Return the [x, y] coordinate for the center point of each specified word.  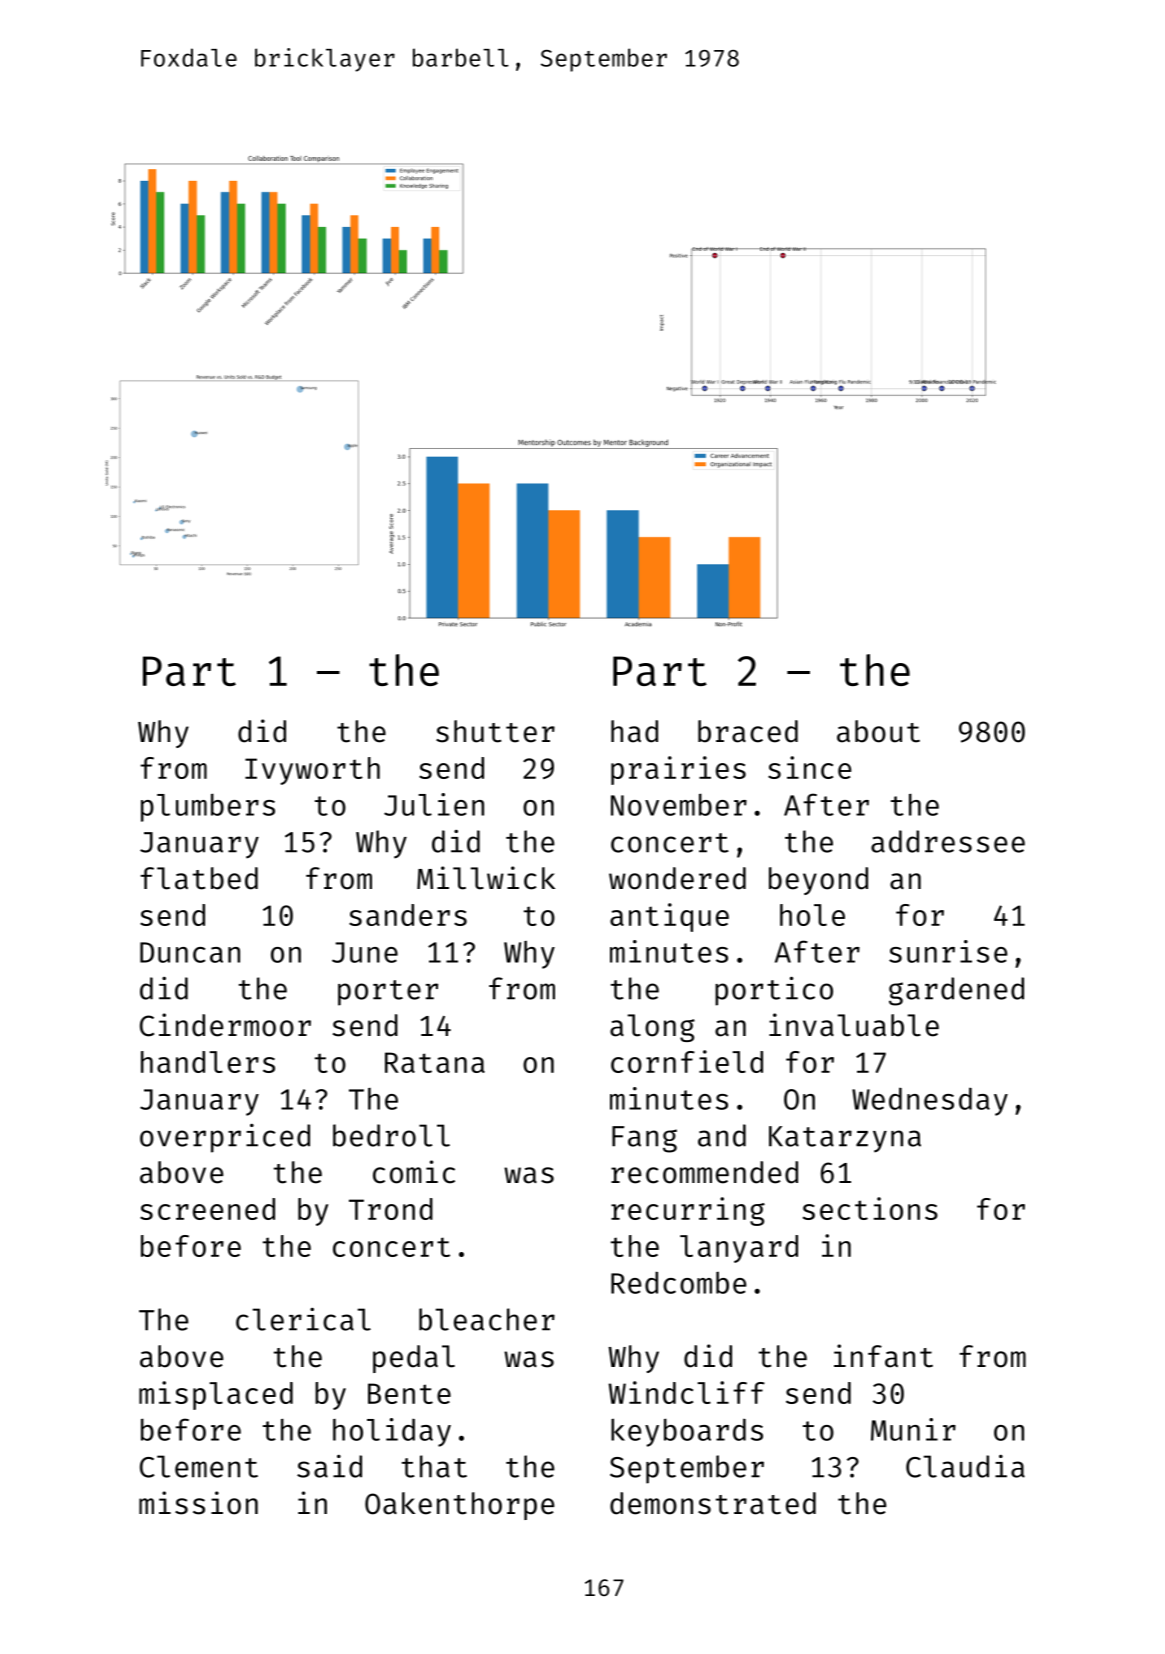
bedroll [391, 1135]
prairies [678, 770]
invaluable [854, 1025]
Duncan [190, 952]
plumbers [208, 808]
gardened [956, 991]
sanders [408, 915]
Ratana [435, 1062]
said [329, 1466]
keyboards [687, 1432]
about [878, 731]
